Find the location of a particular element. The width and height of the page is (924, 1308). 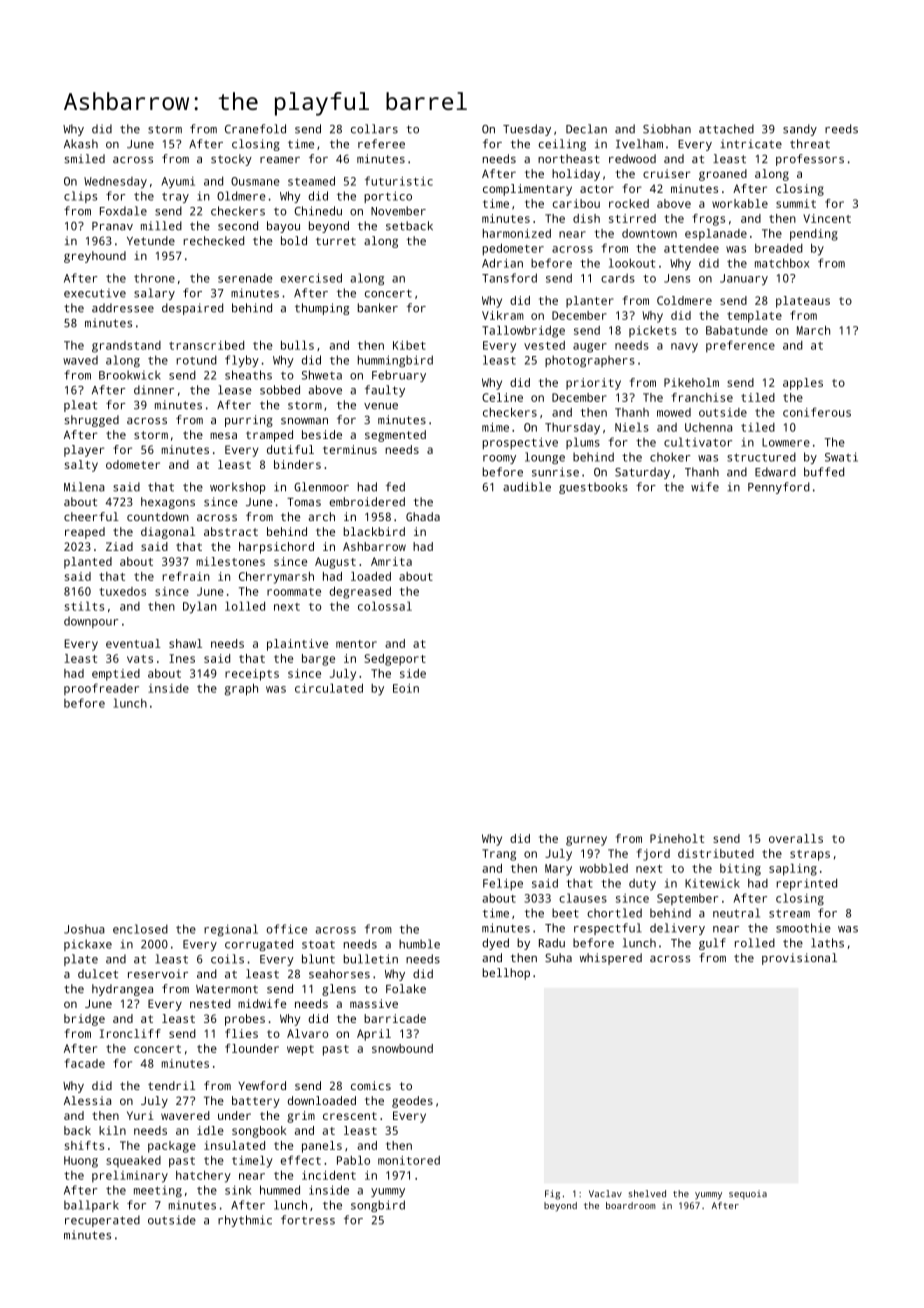

guestbooks is located at coordinates (593, 488).
